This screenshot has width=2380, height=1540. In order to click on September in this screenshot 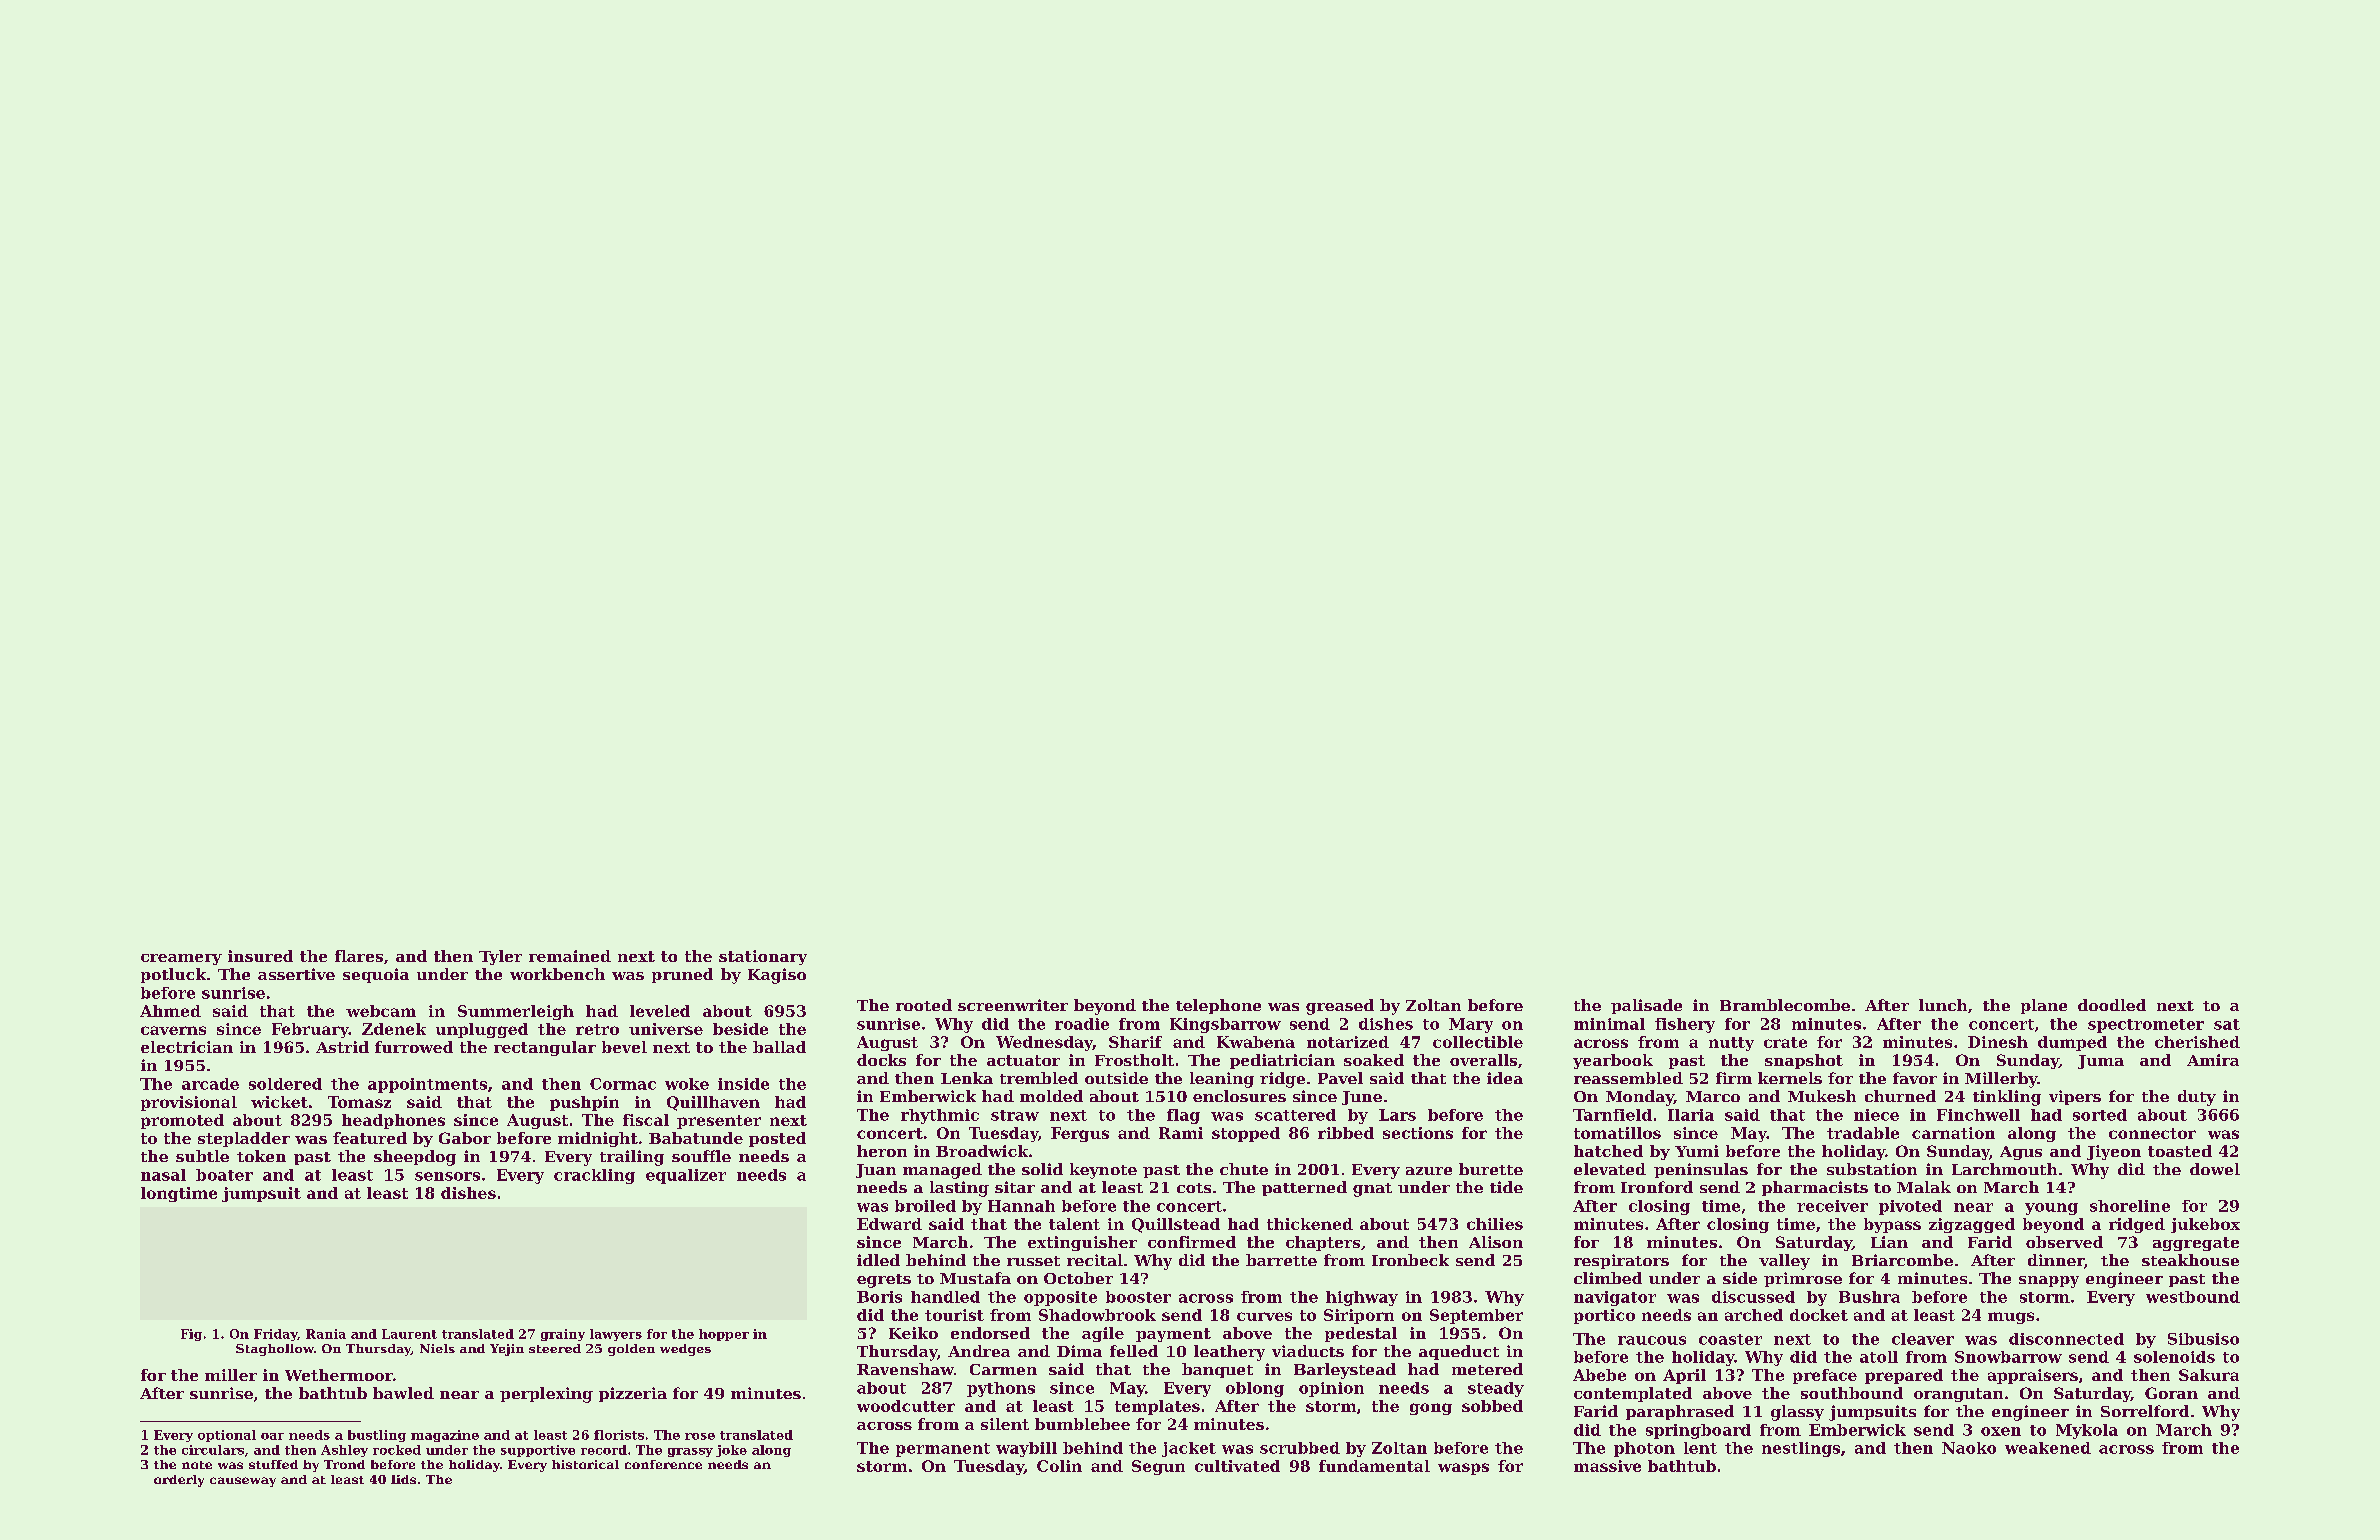, I will do `click(1476, 1316)`.
